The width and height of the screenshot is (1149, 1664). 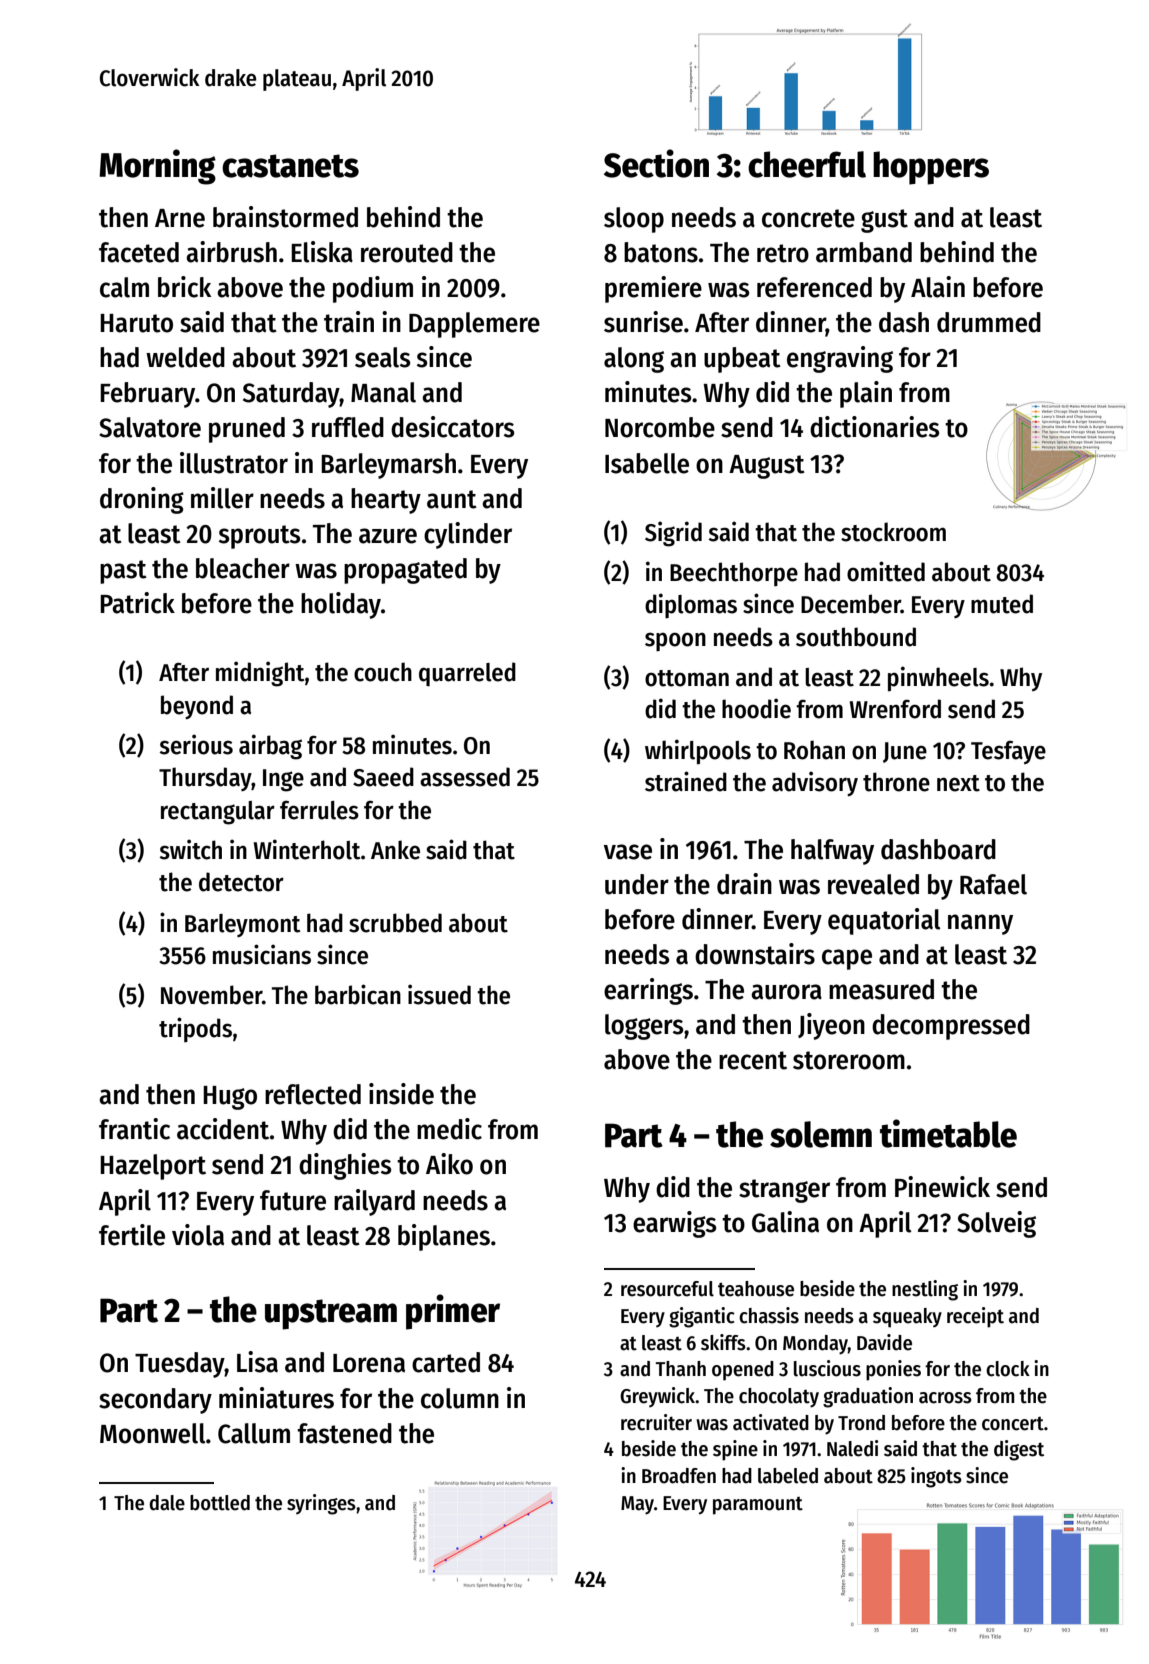 What do you see at coordinates (395, 923) in the screenshot?
I see `scrubbed` at bounding box center [395, 923].
